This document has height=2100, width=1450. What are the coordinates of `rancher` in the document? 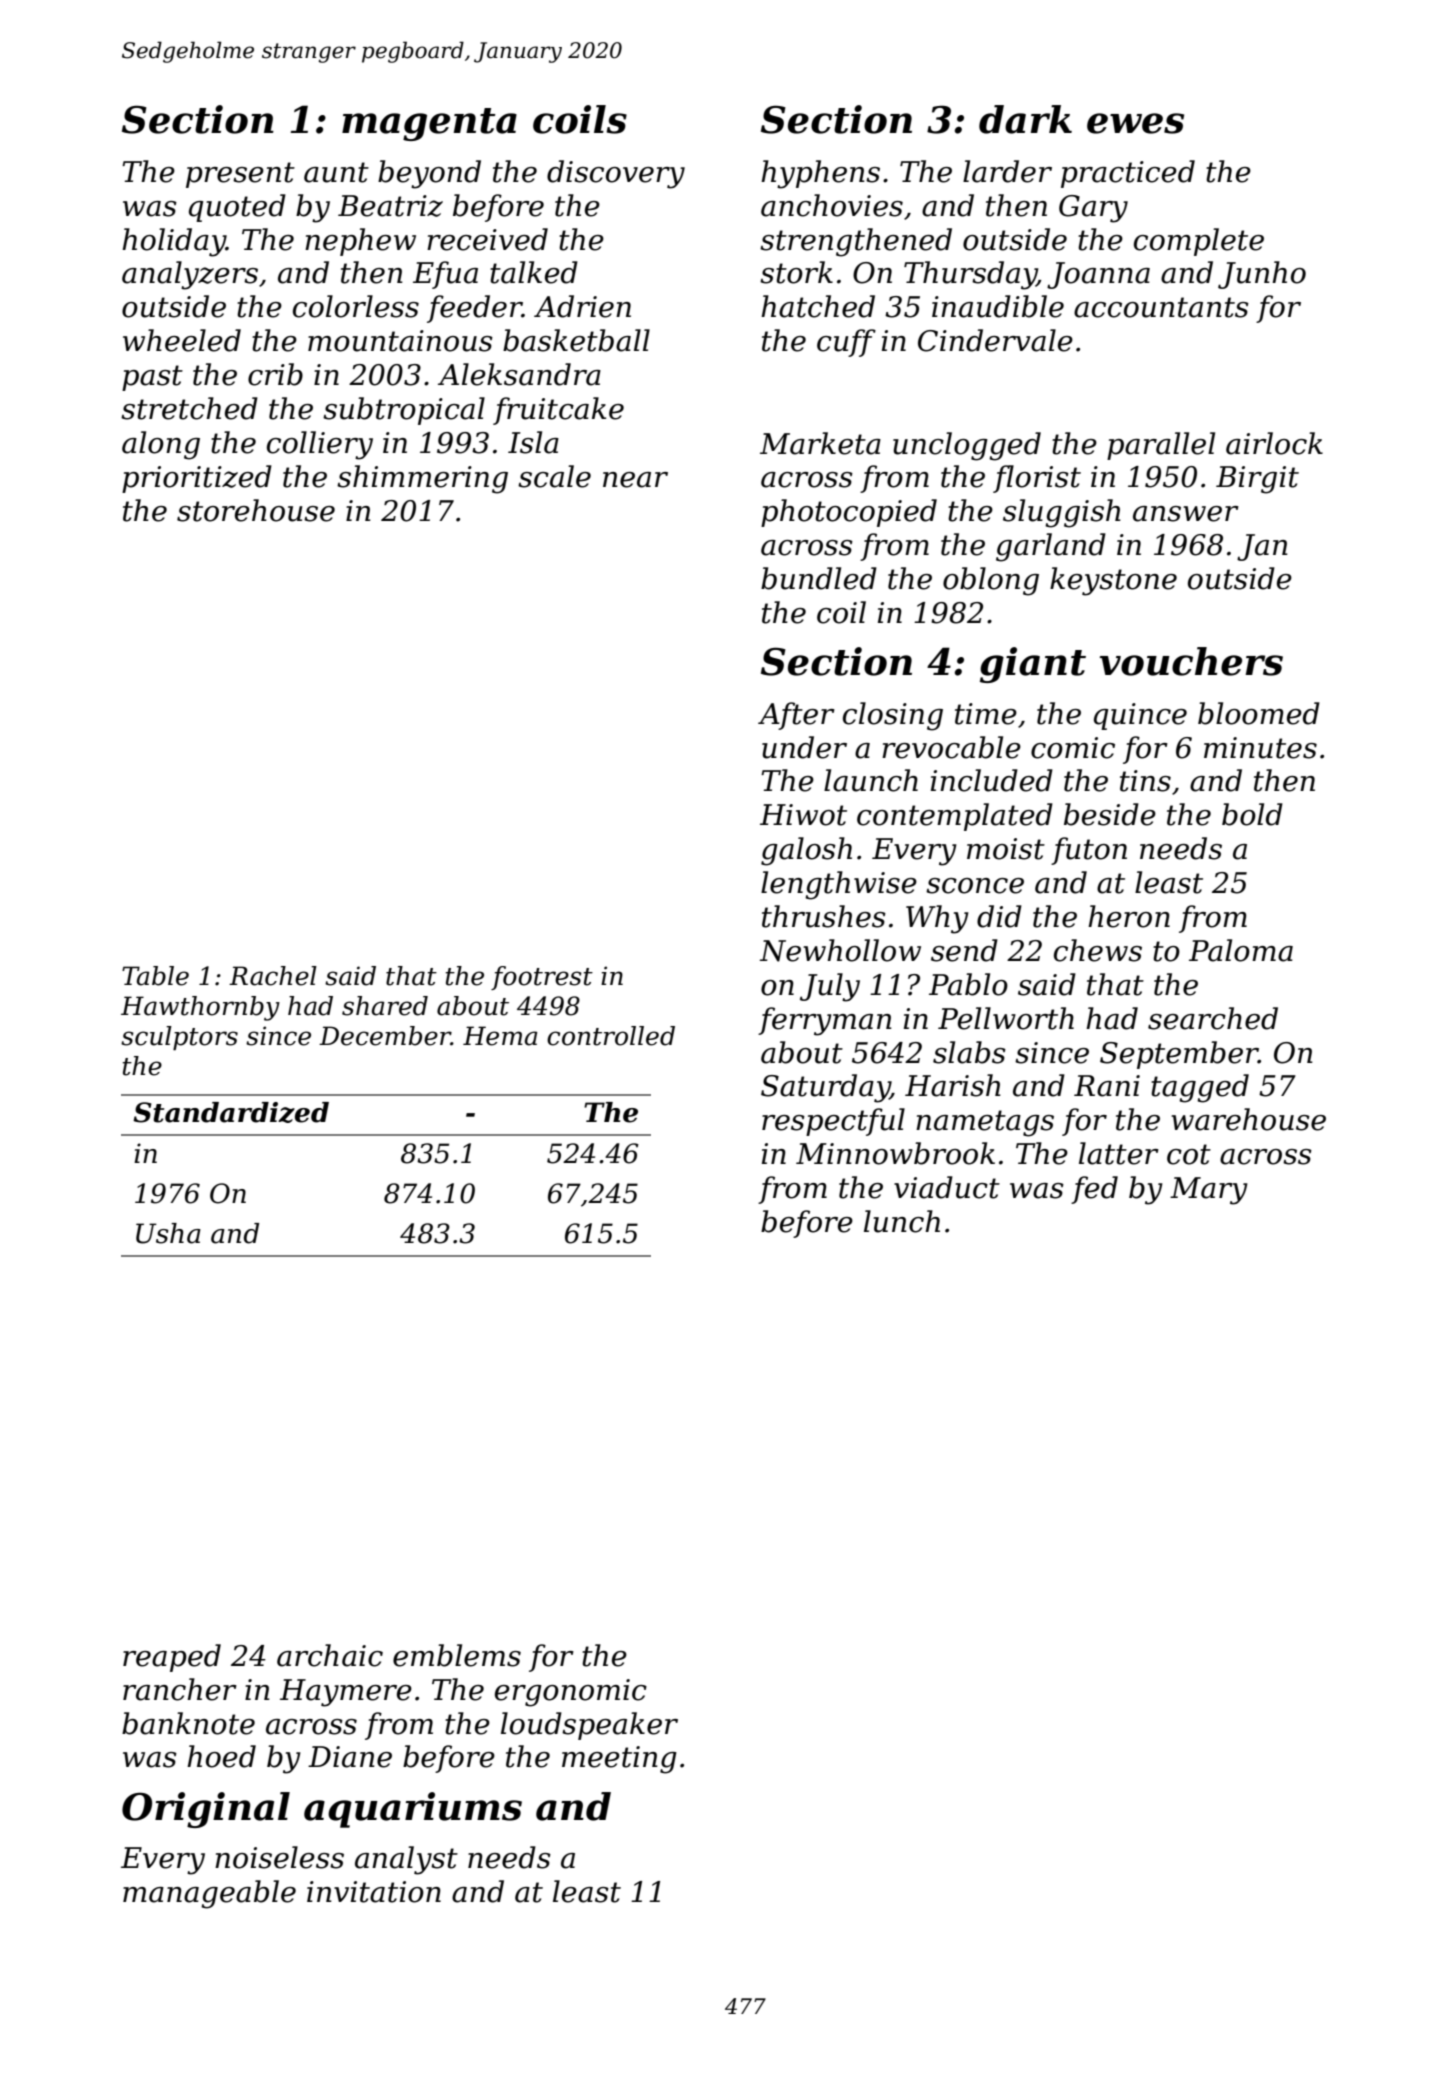 It's located at (180, 1689).
